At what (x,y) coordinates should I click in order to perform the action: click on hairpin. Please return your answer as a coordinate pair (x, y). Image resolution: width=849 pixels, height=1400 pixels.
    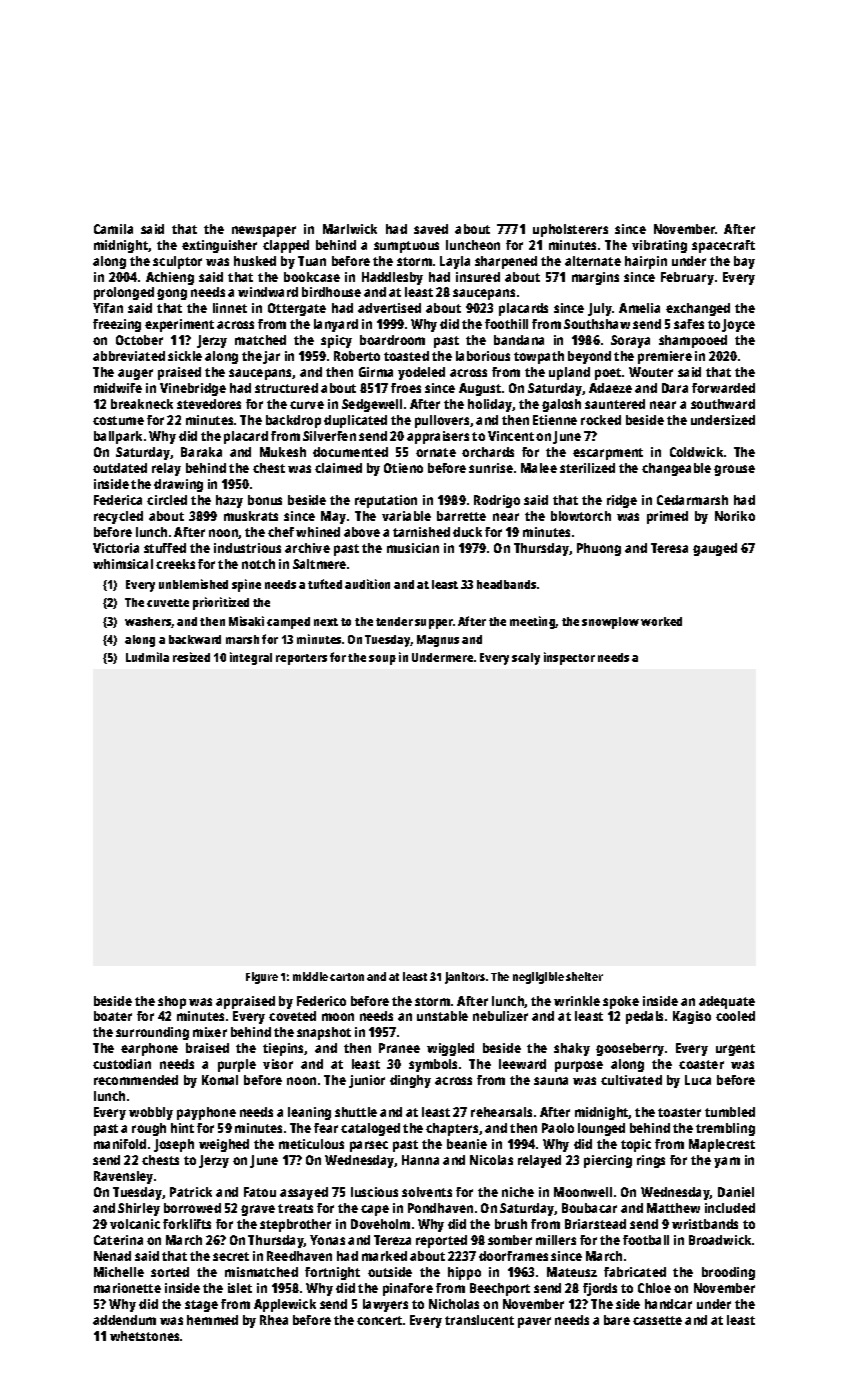
    Looking at the image, I should click on (646, 262).
